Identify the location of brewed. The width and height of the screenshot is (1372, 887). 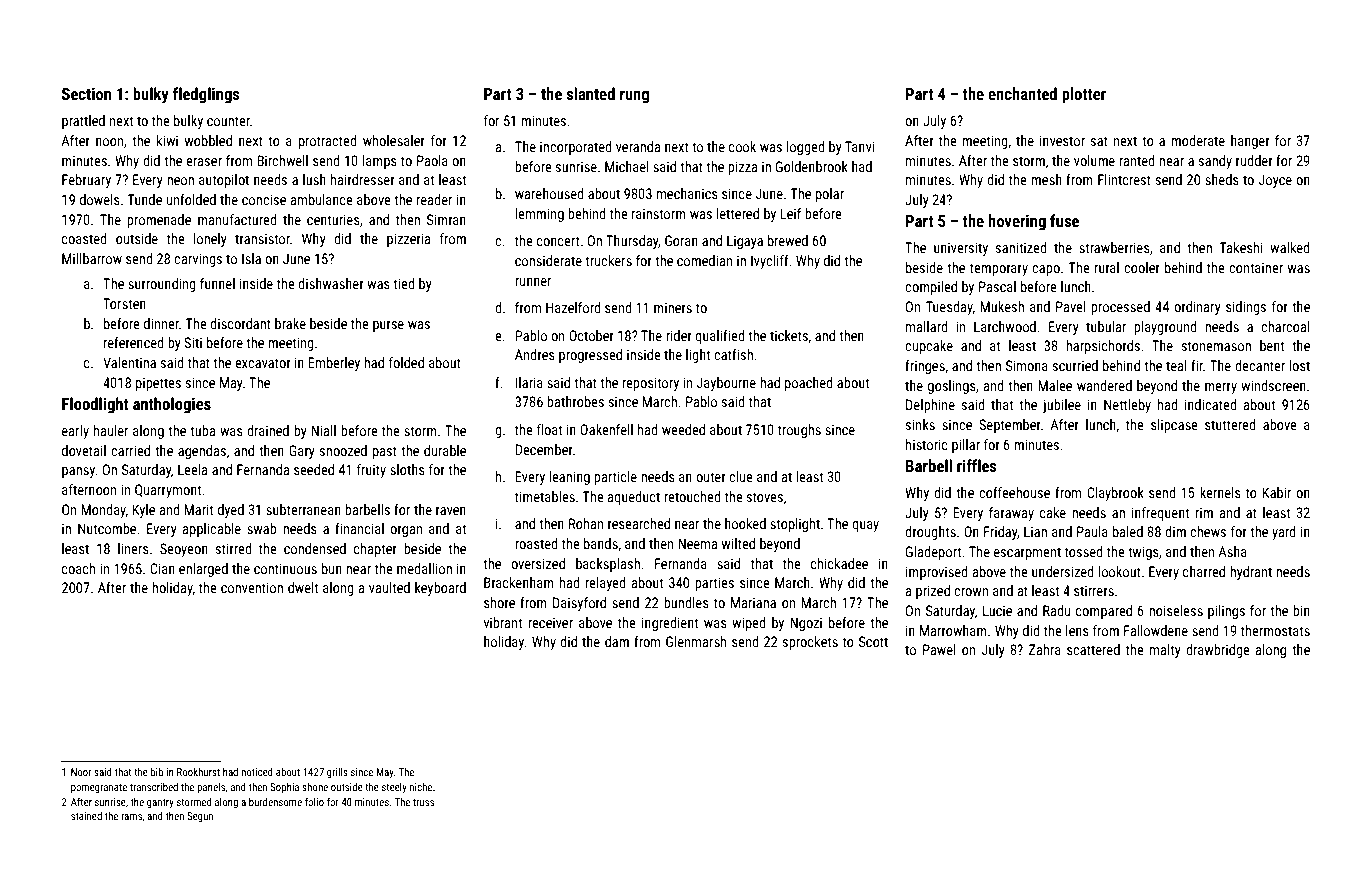
(788, 240).
